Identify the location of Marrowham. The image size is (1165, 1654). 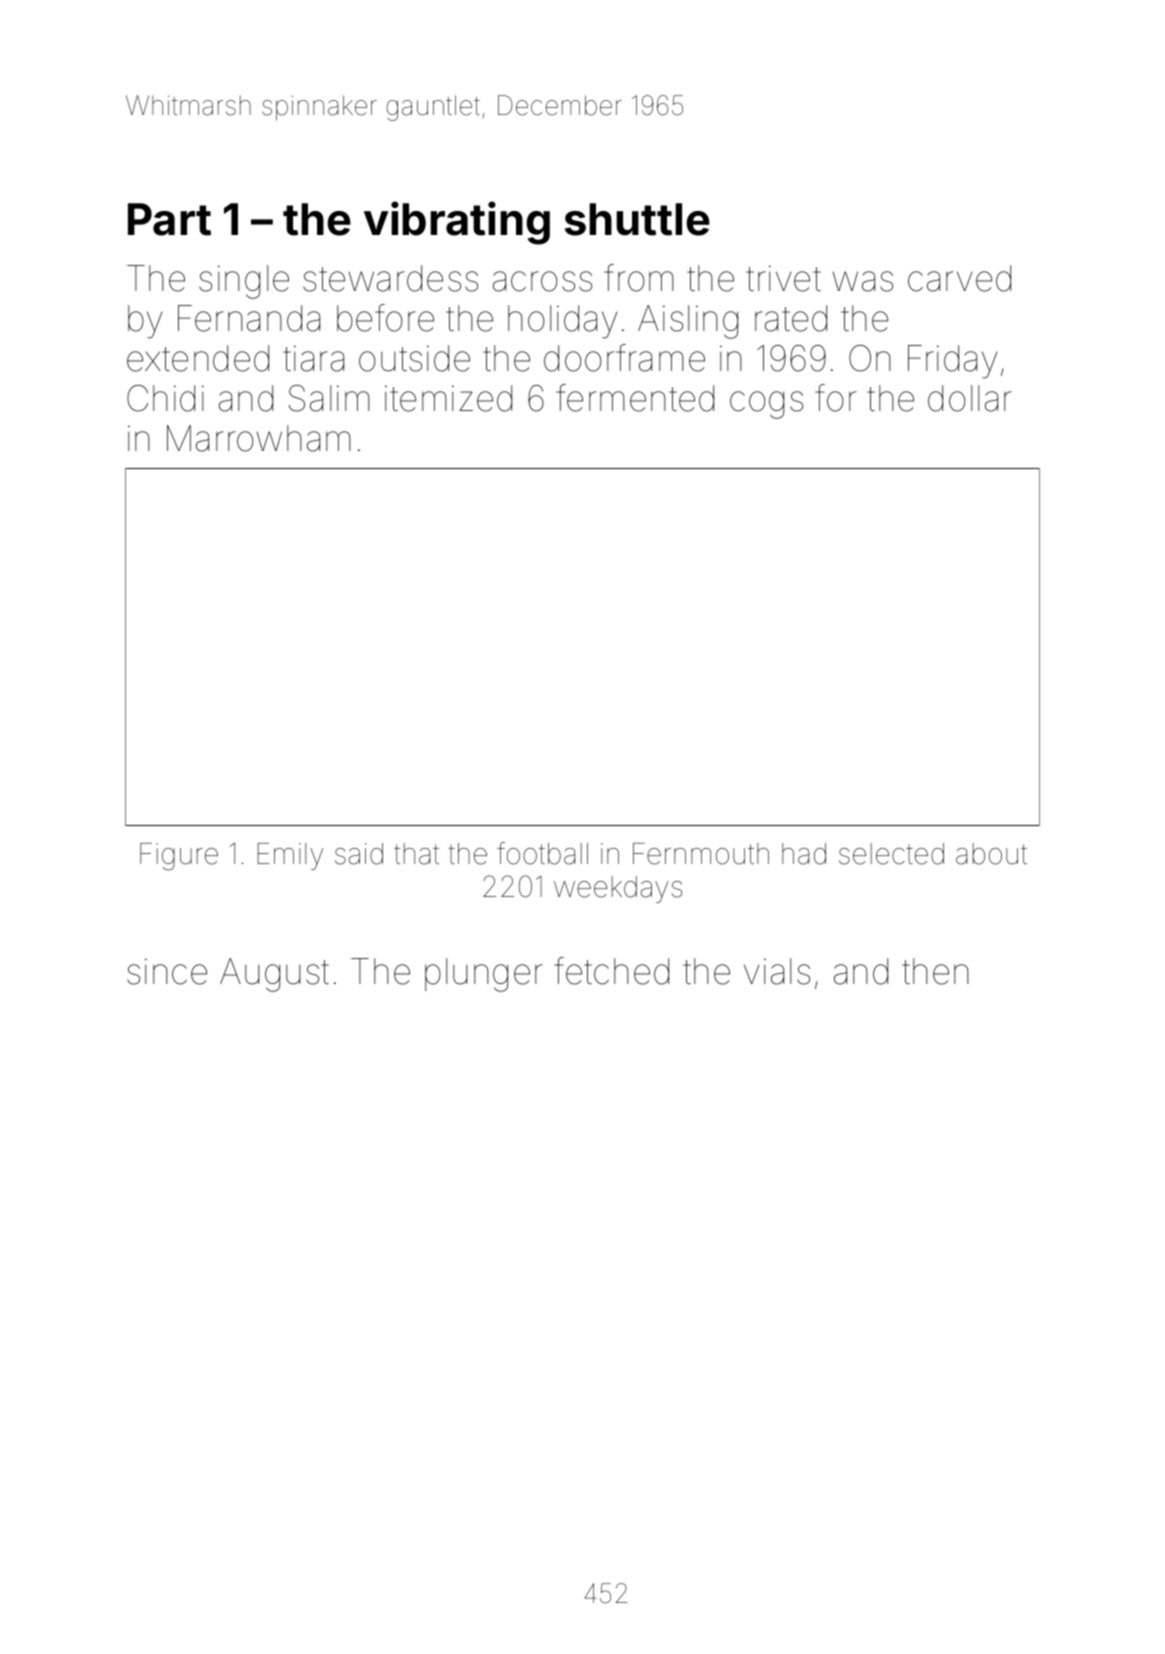
(259, 438).
